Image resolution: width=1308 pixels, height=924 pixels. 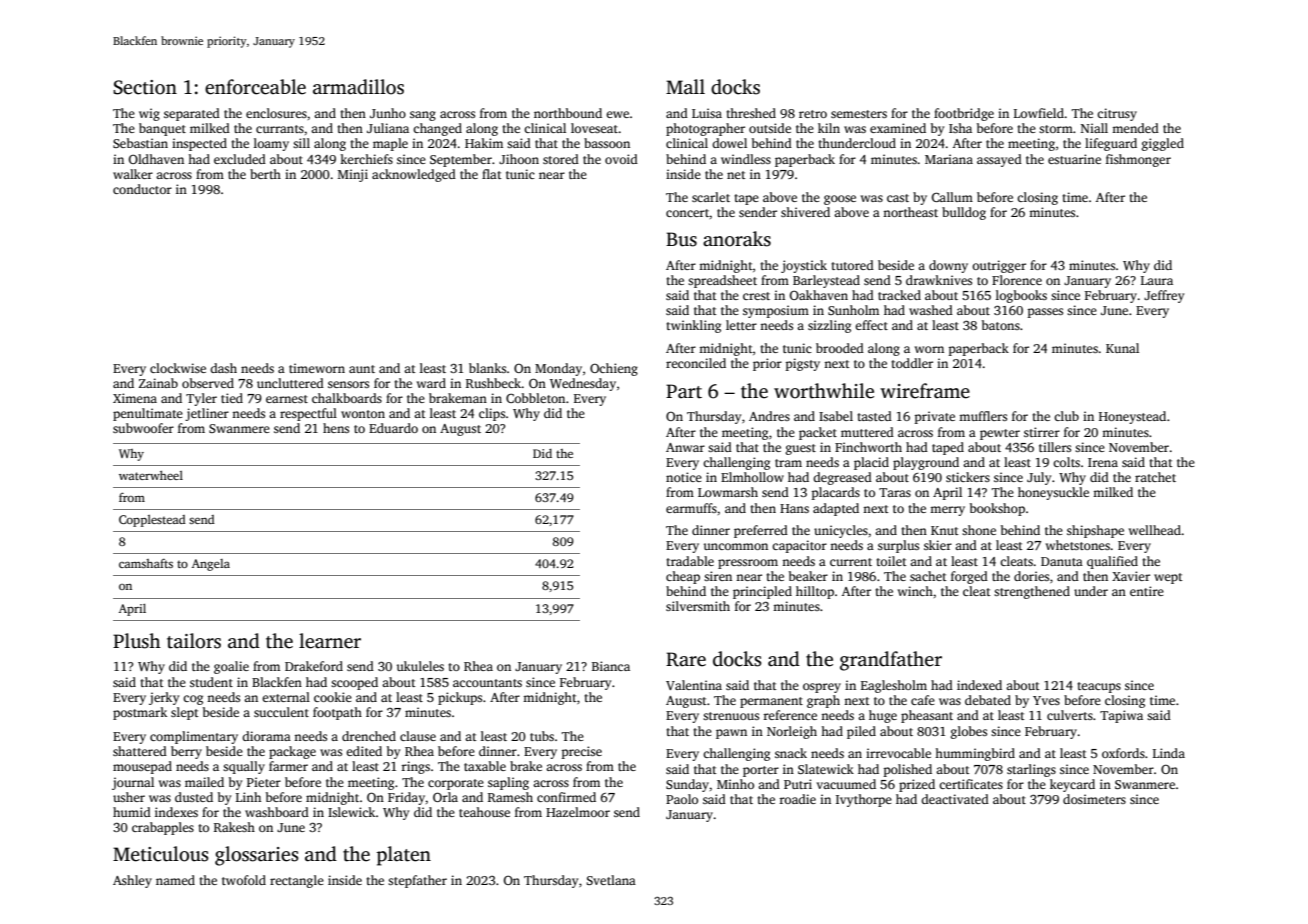 What do you see at coordinates (178, 368) in the document?
I see `clockwise` at bounding box center [178, 368].
